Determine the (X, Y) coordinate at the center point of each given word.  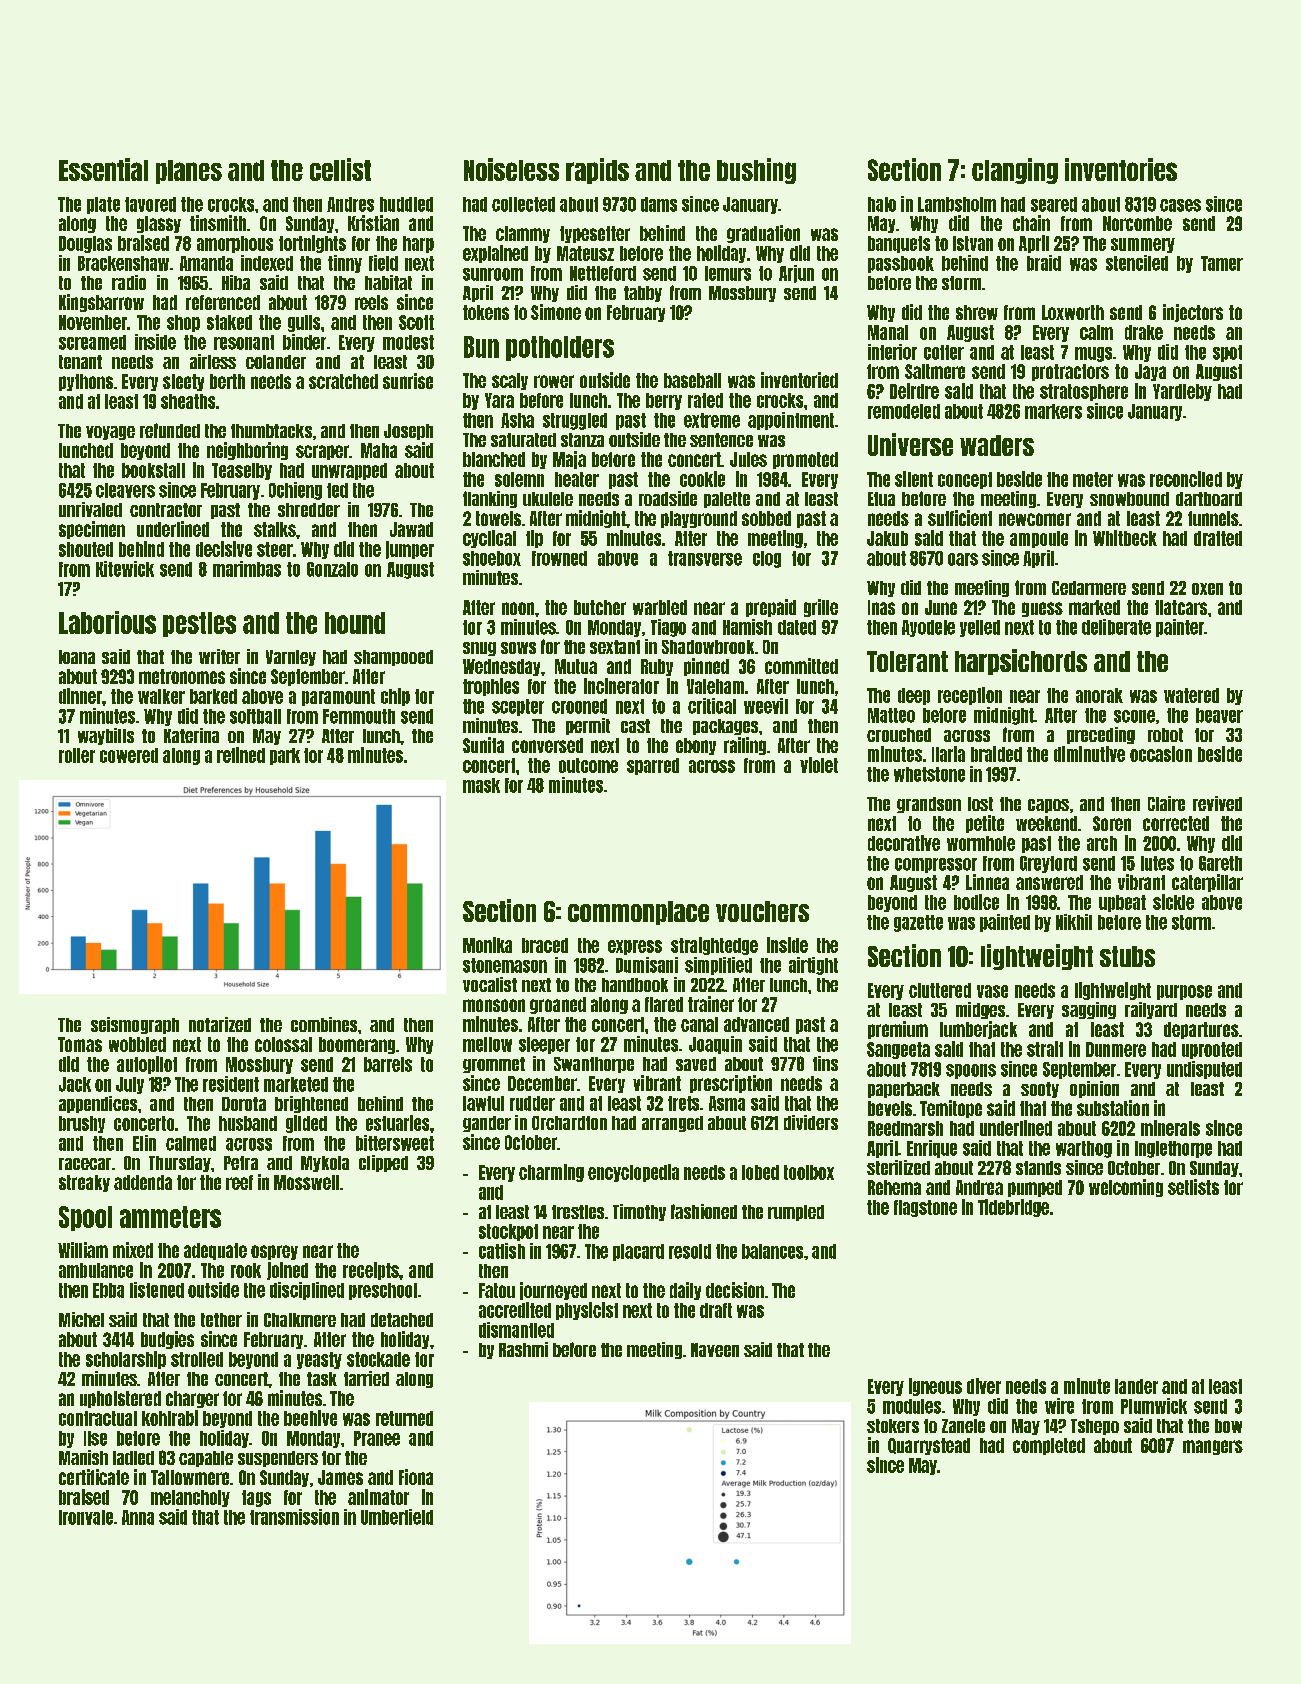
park (285, 756)
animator (378, 1497)
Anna (138, 1517)
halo (882, 204)
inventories (1121, 169)
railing (745, 746)
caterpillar (1207, 883)
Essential (103, 169)
